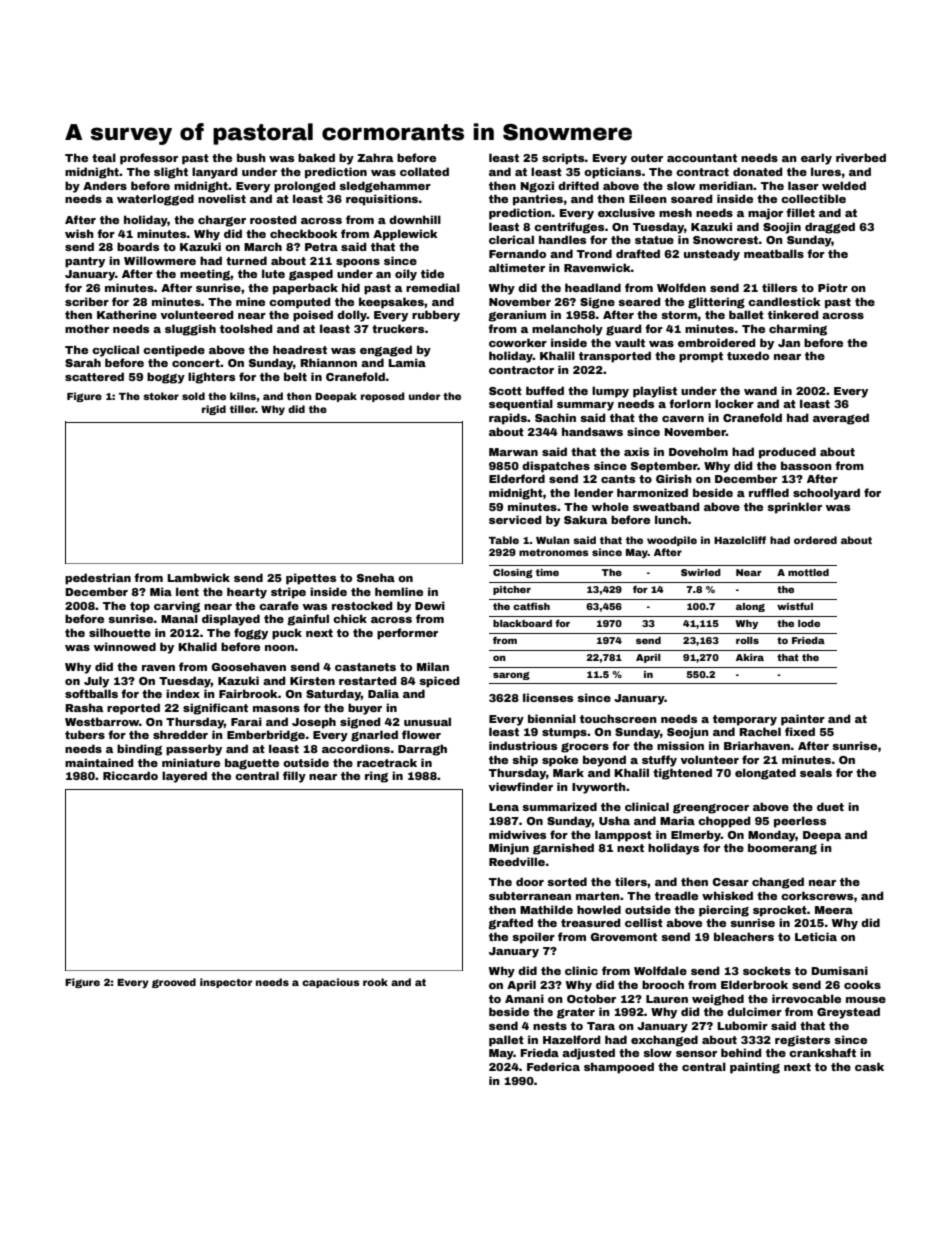 This screenshot has height=1233, width=952. I want to click on grooved, so click(174, 983).
